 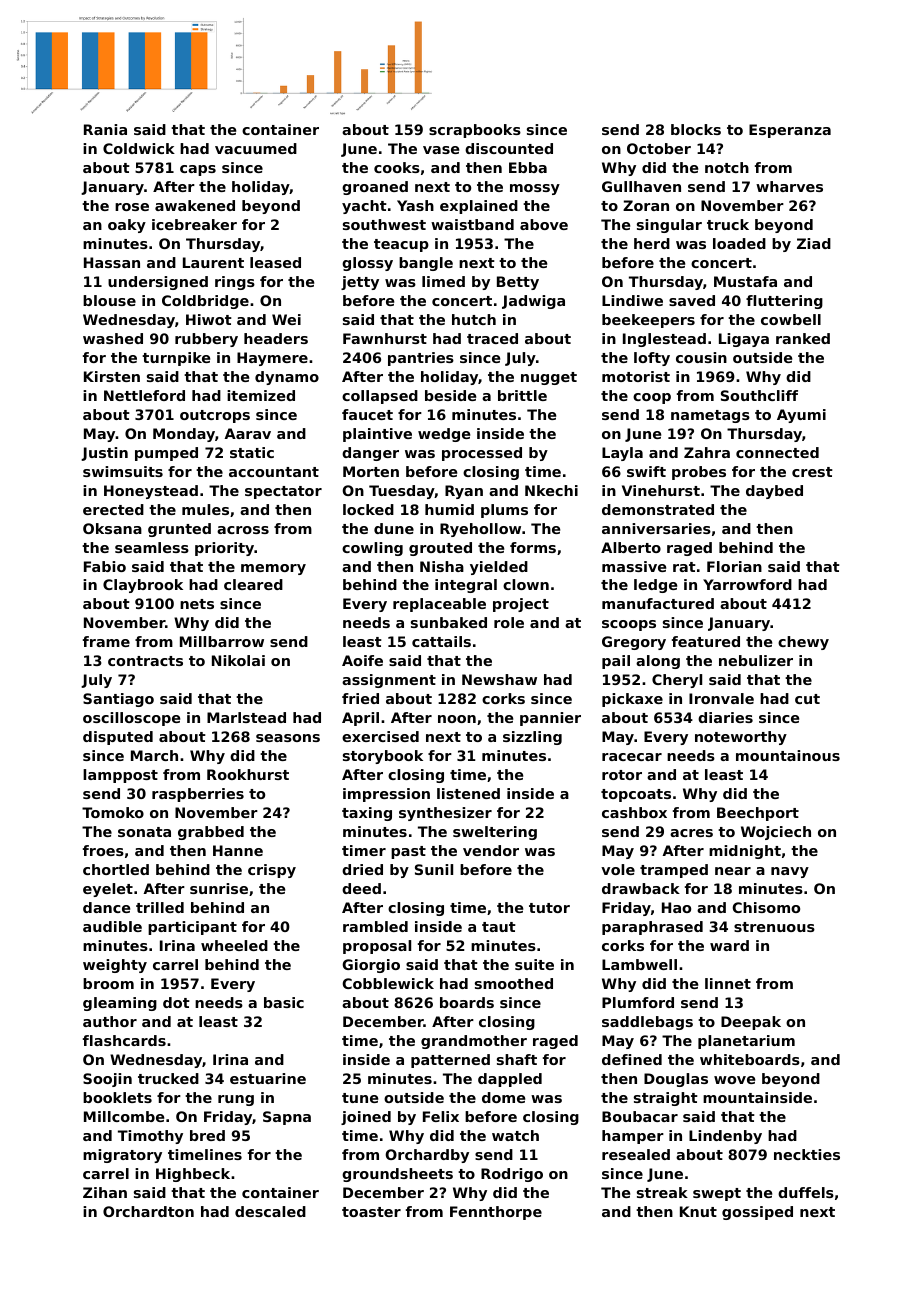 I want to click on scrapbooks, so click(x=475, y=131).
